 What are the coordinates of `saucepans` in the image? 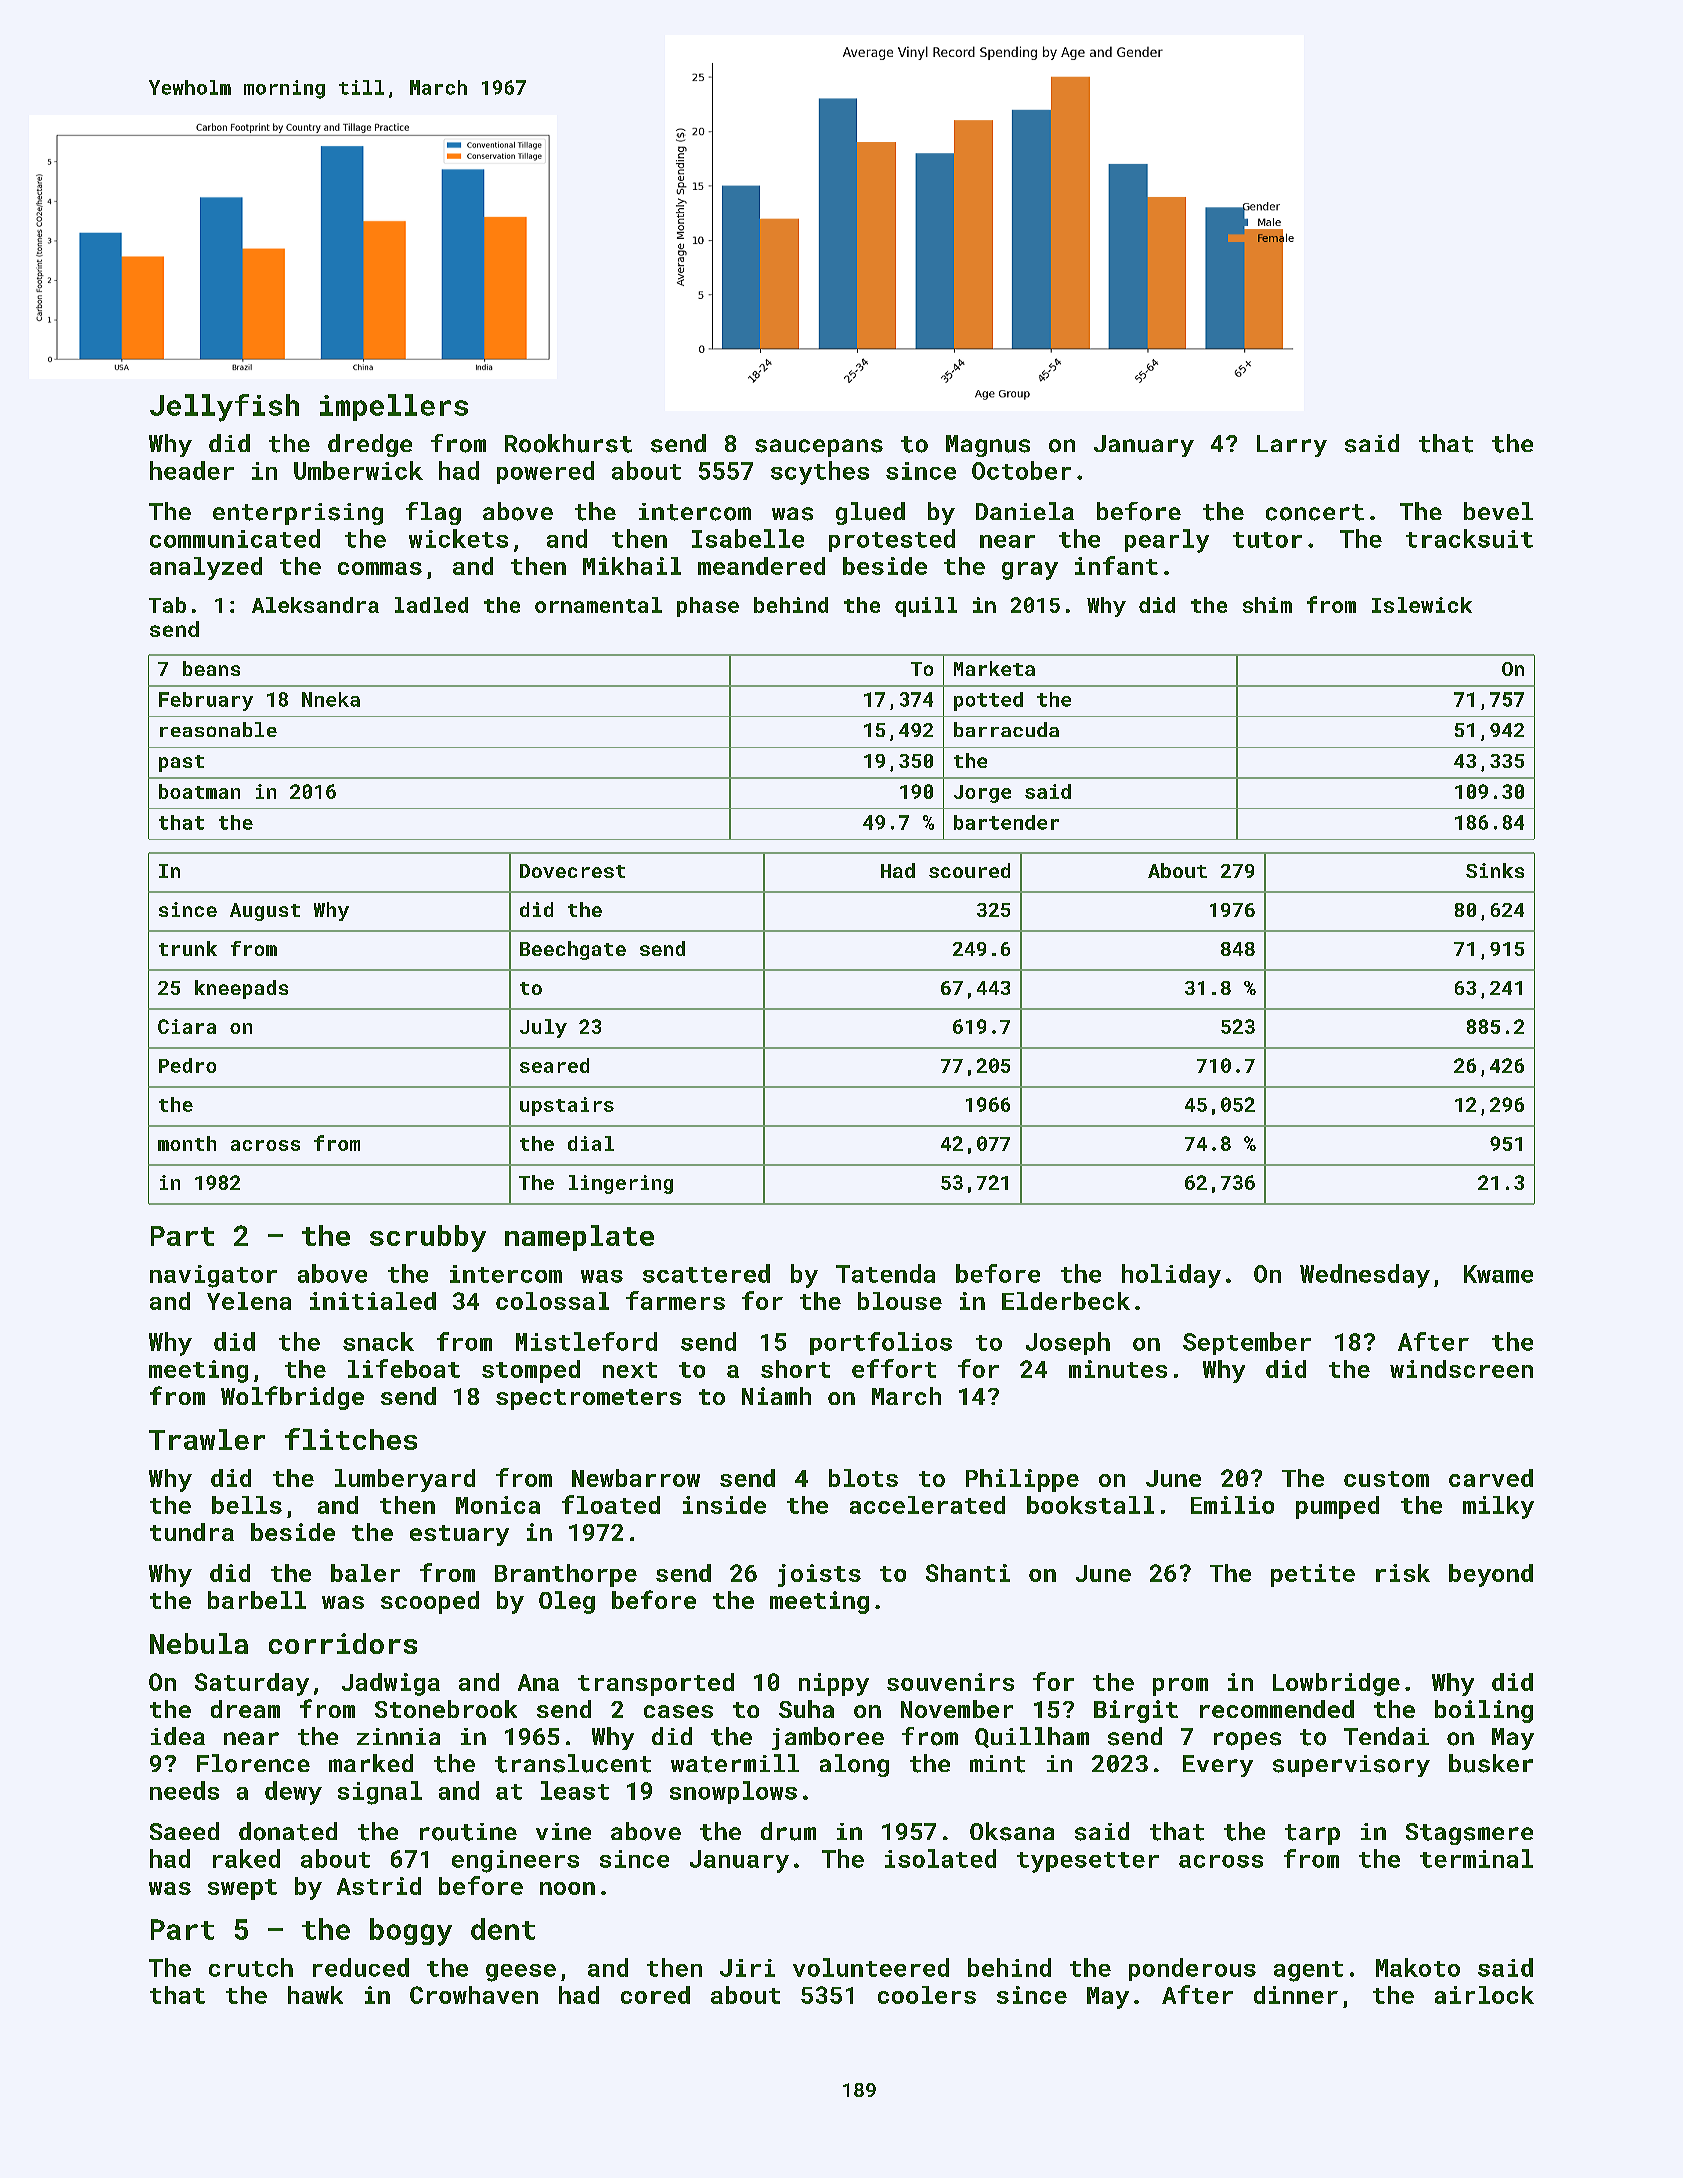 It's located at (819, 448).
